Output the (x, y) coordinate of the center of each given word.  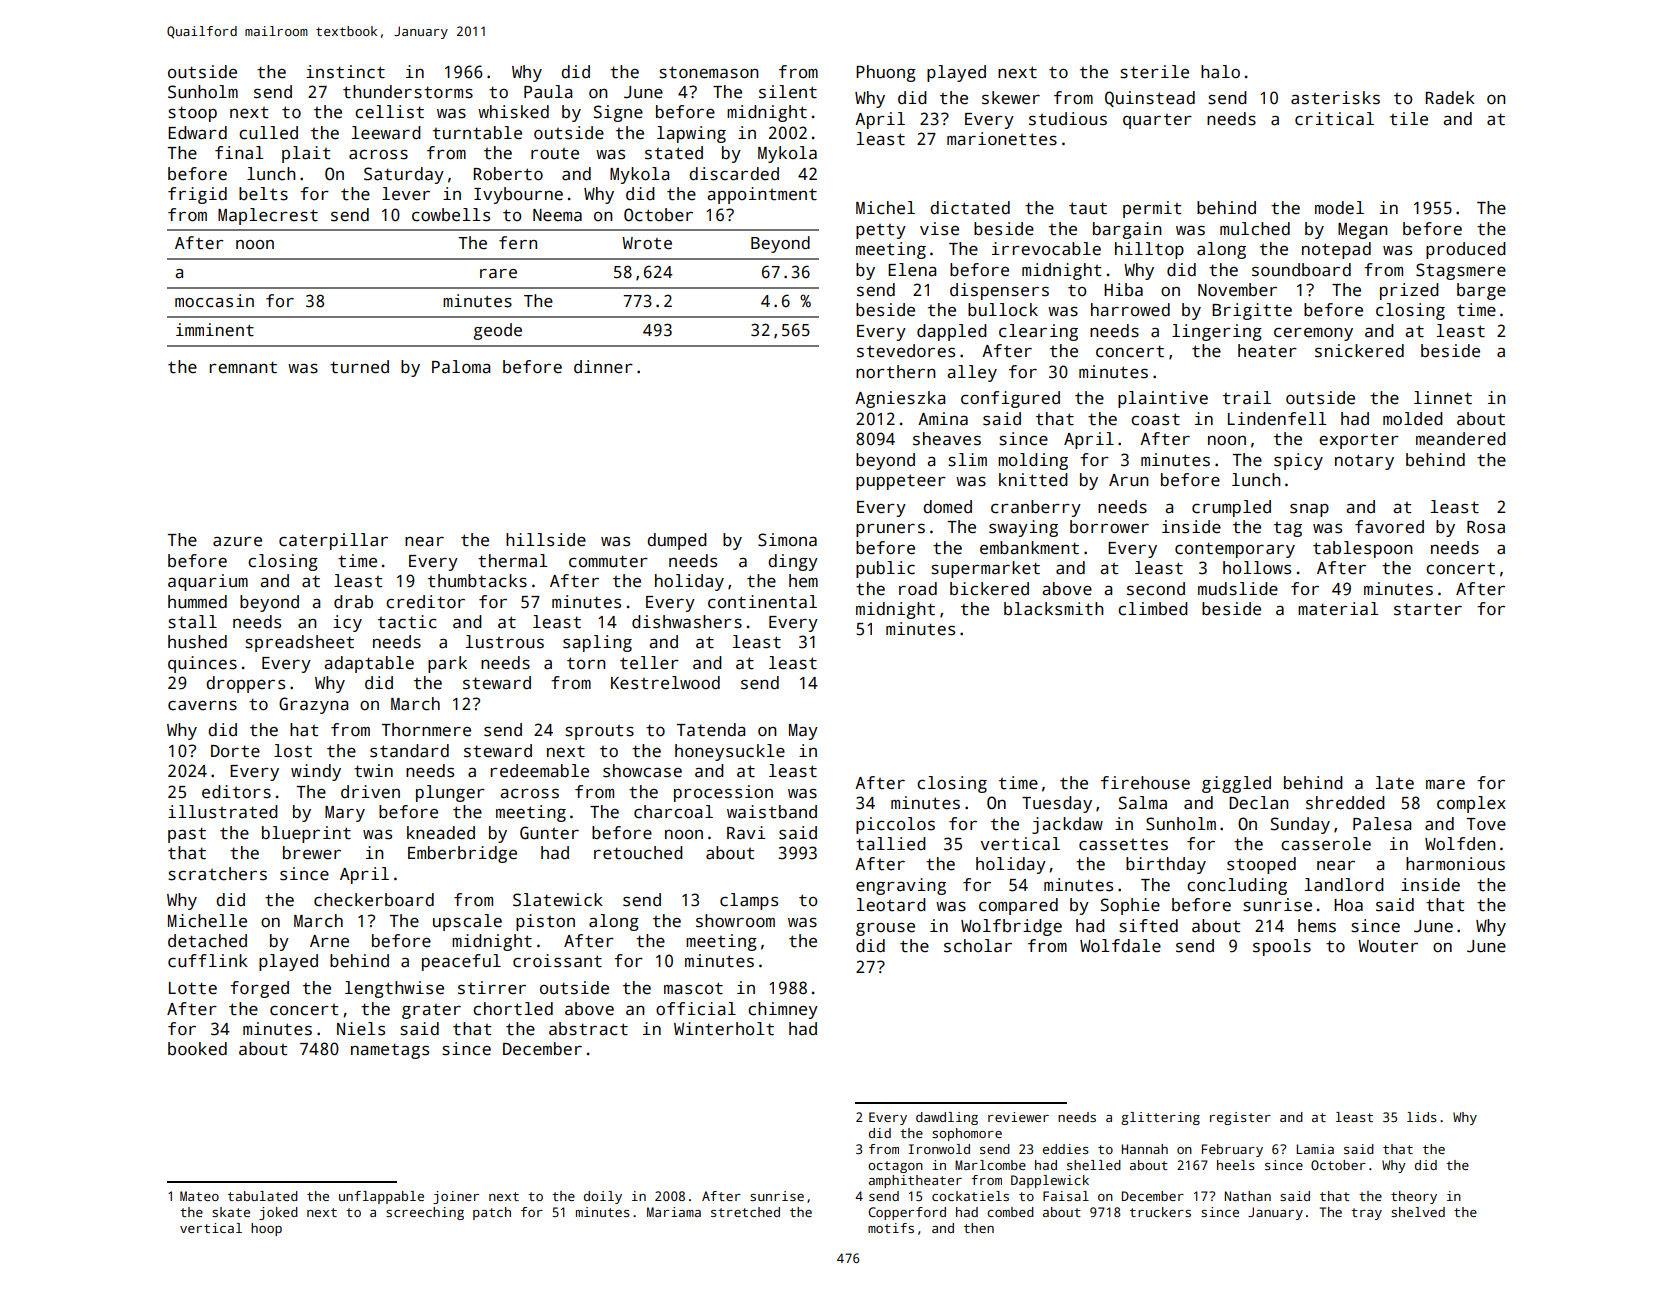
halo (1220, 72)
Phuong (886, 73)
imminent (215, 330)
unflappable (381, 1197)
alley (972, 373)
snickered (1359, 351)
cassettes (1123, 844)
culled (268, 133)
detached (207, 941)
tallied (891, 844)
